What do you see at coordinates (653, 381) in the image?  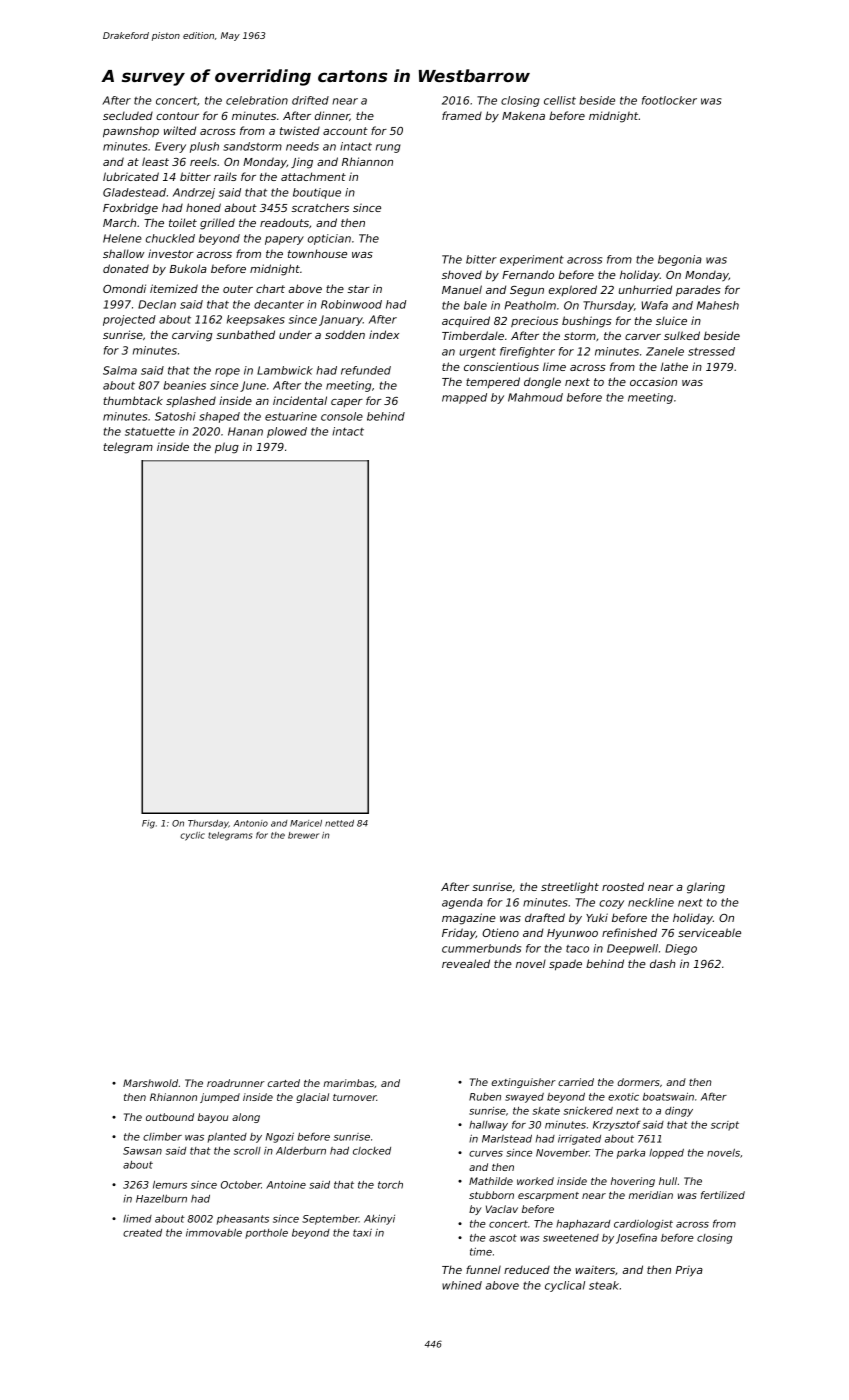 I see `occasion` at bounding box center [653, 381].
